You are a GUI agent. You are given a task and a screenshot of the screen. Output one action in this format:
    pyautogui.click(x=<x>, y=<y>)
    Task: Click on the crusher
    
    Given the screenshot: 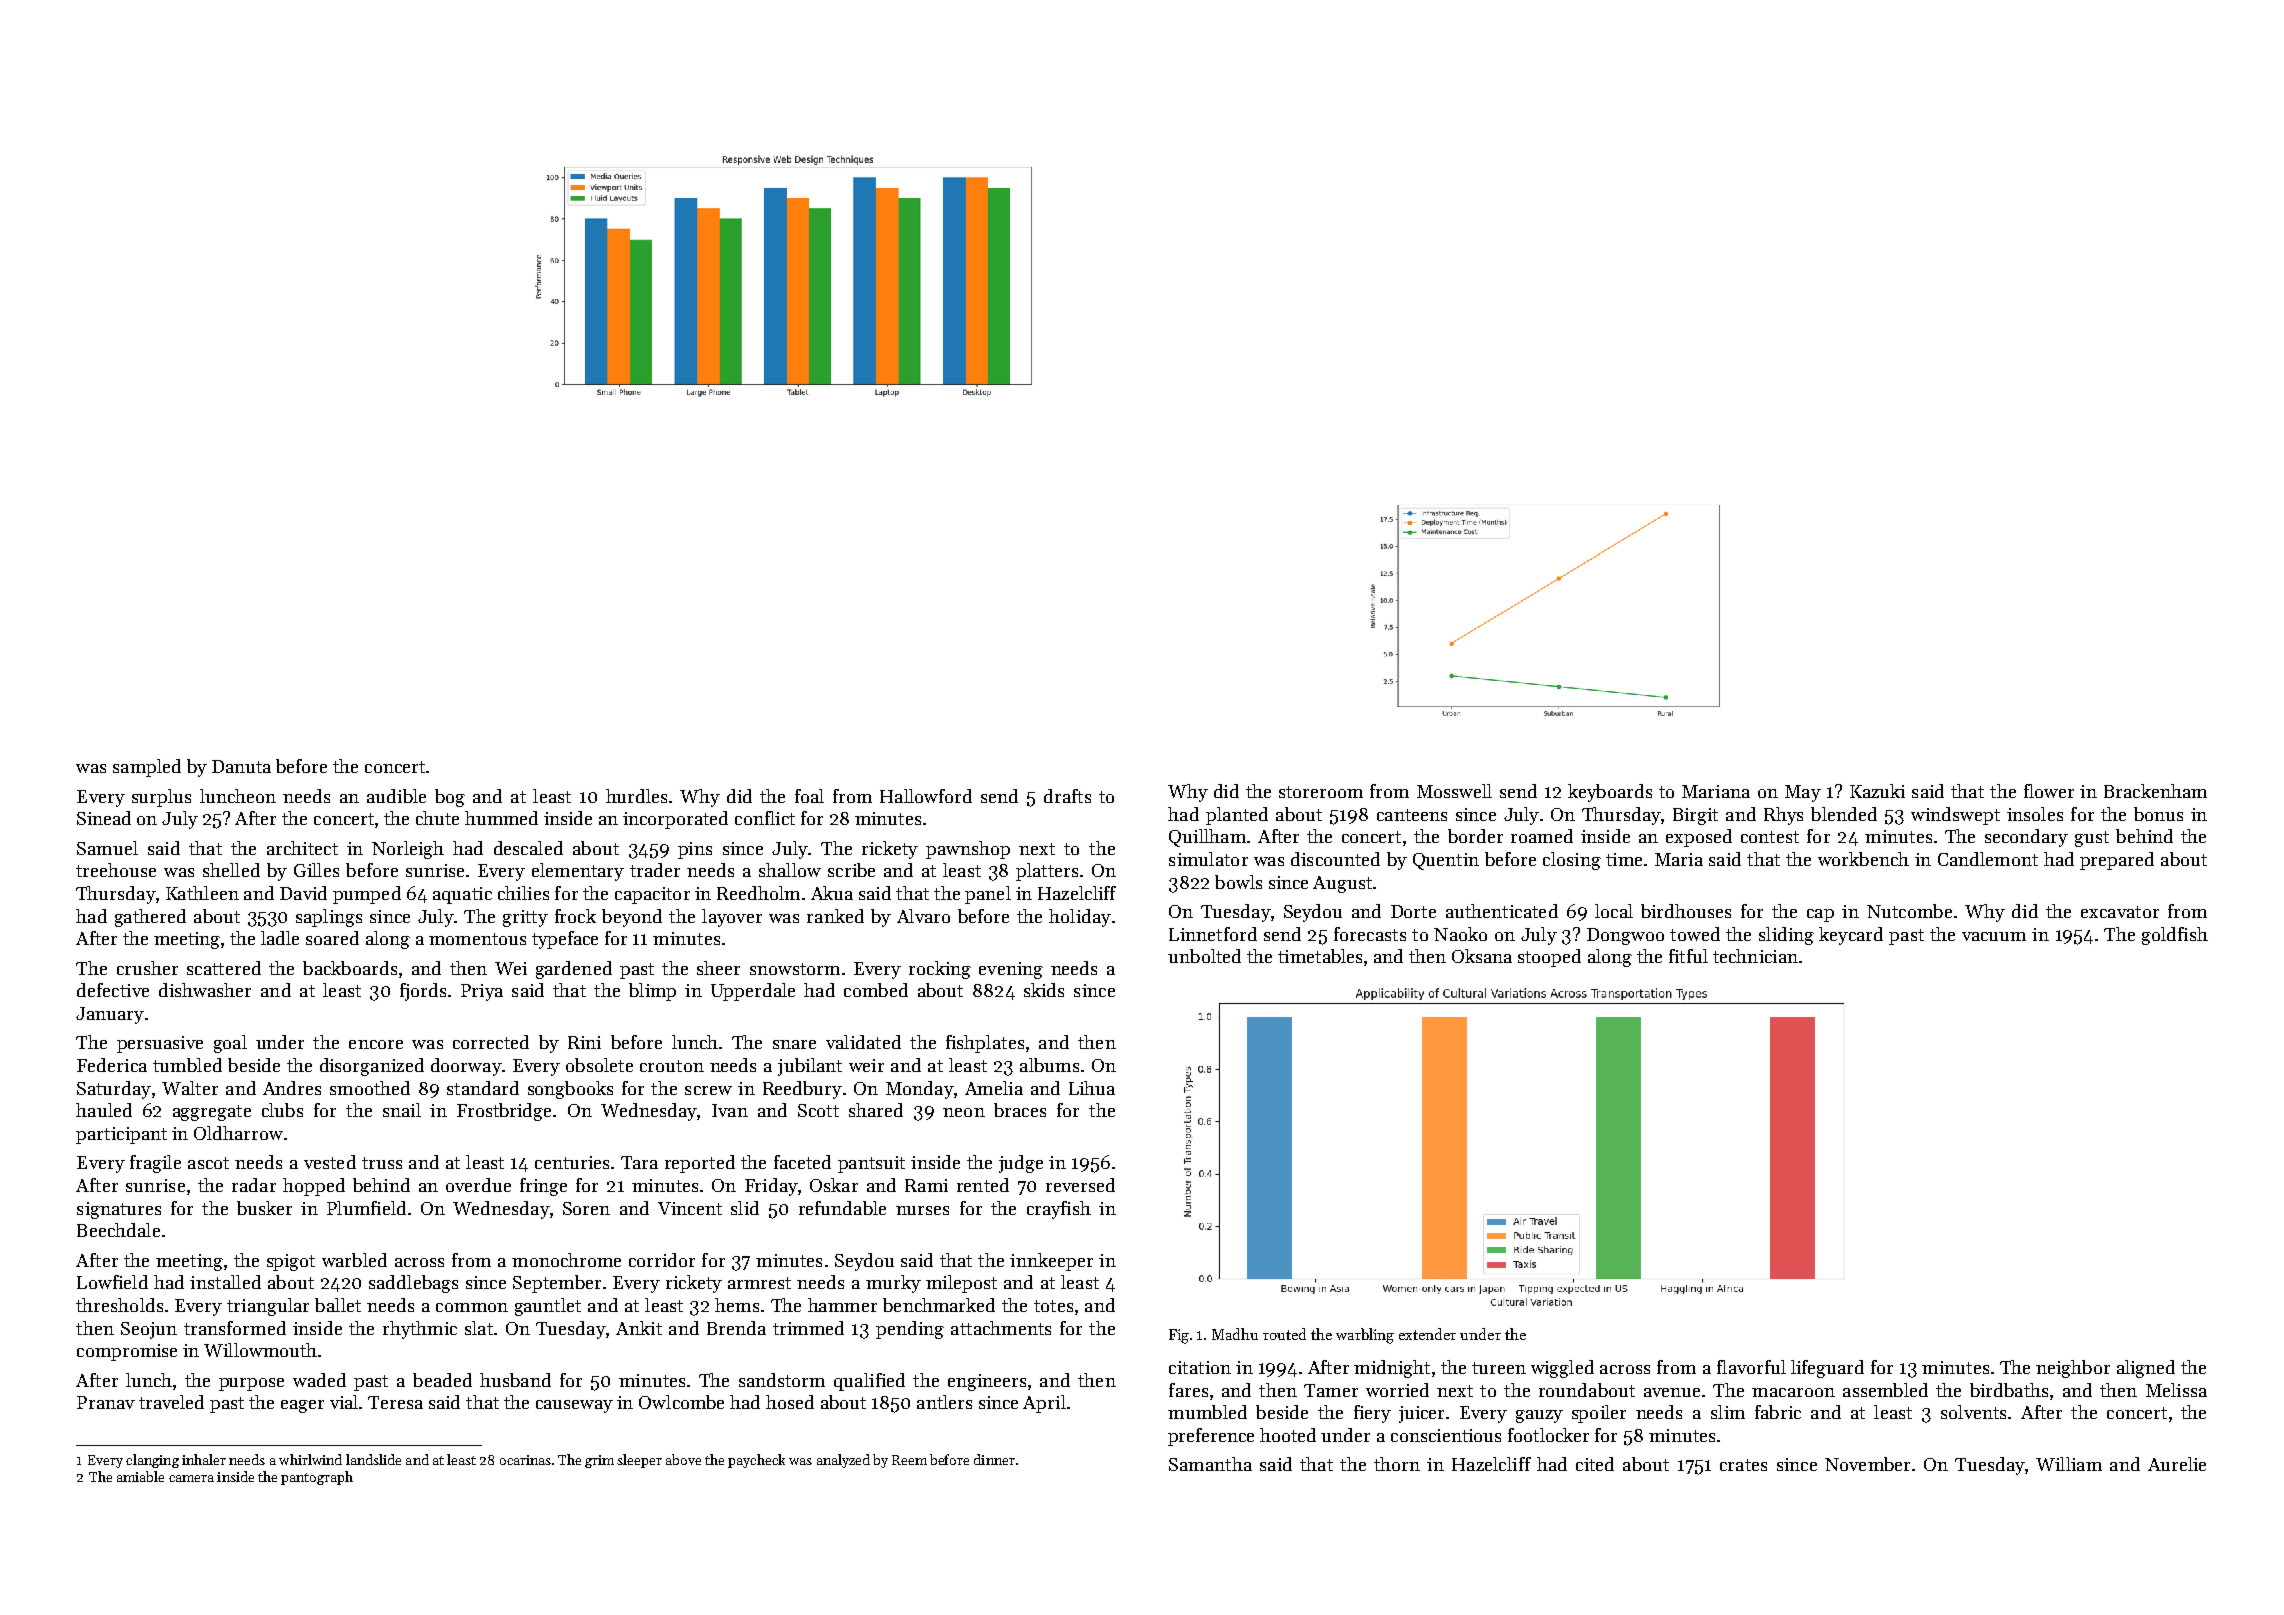 What is the action you would take?
    pyautogui.click(x=147, y=968)
